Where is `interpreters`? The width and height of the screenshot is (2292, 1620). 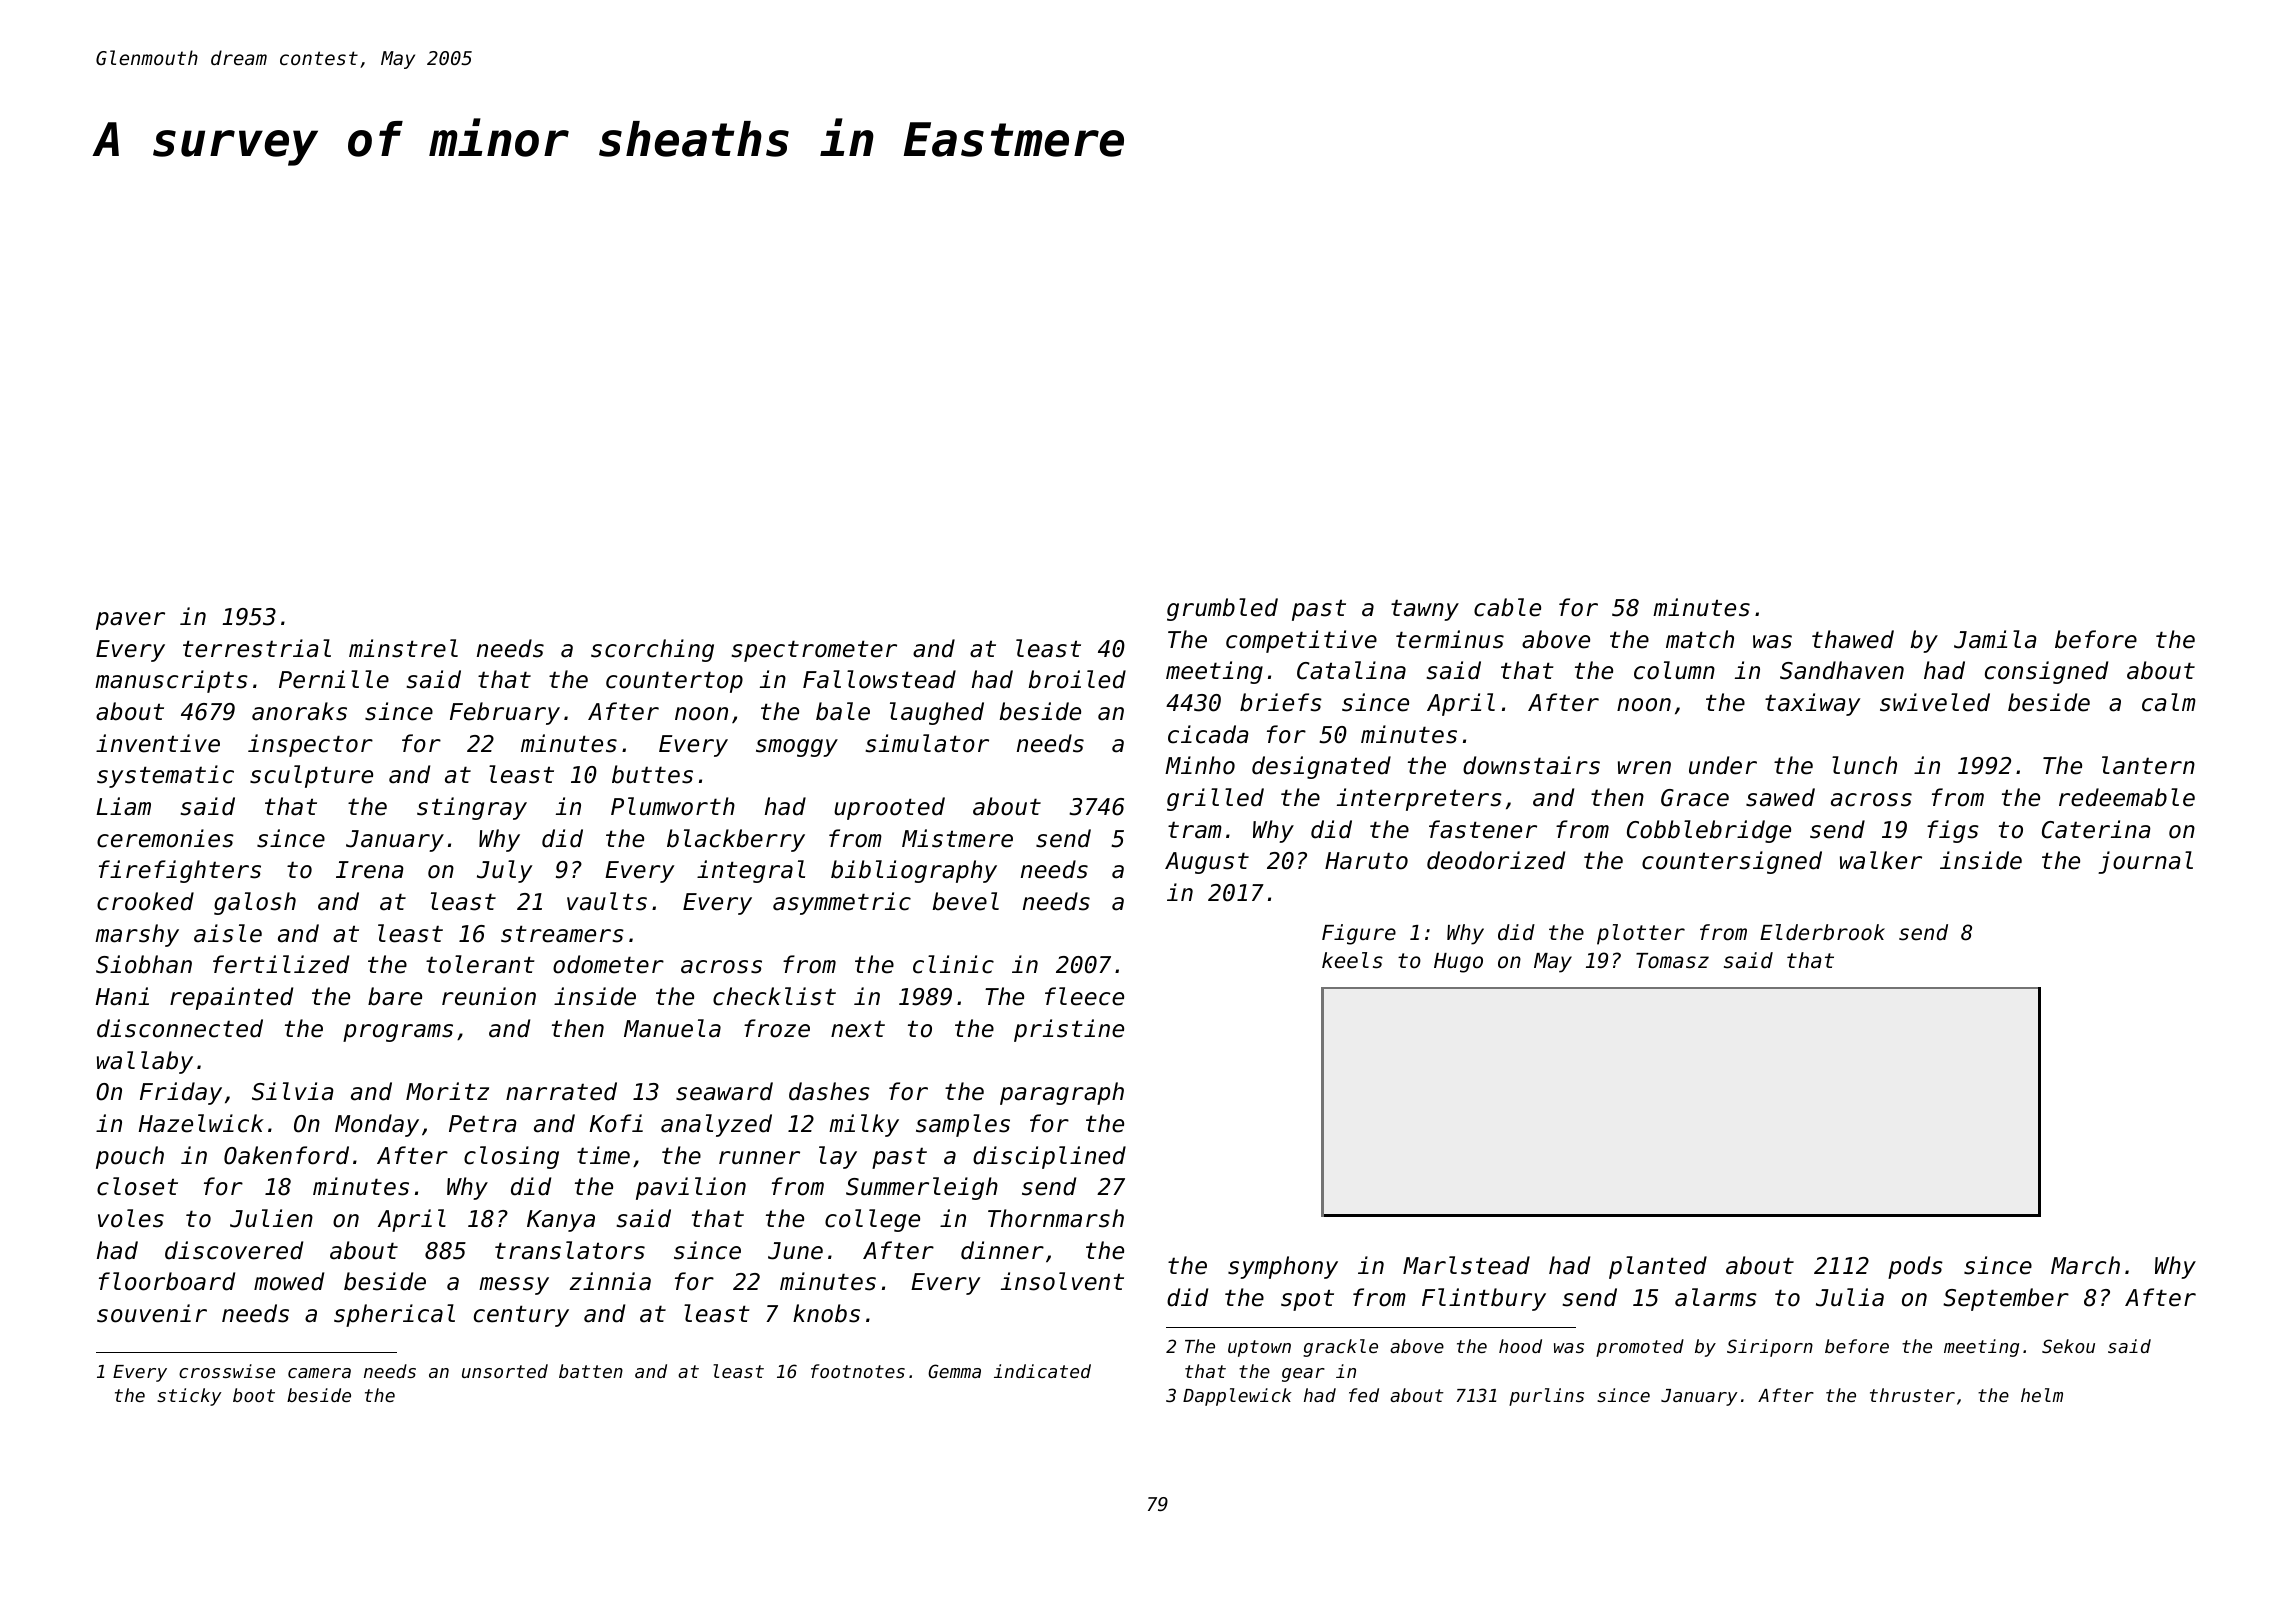
interpreters is located at coordinates (1419, 799).
